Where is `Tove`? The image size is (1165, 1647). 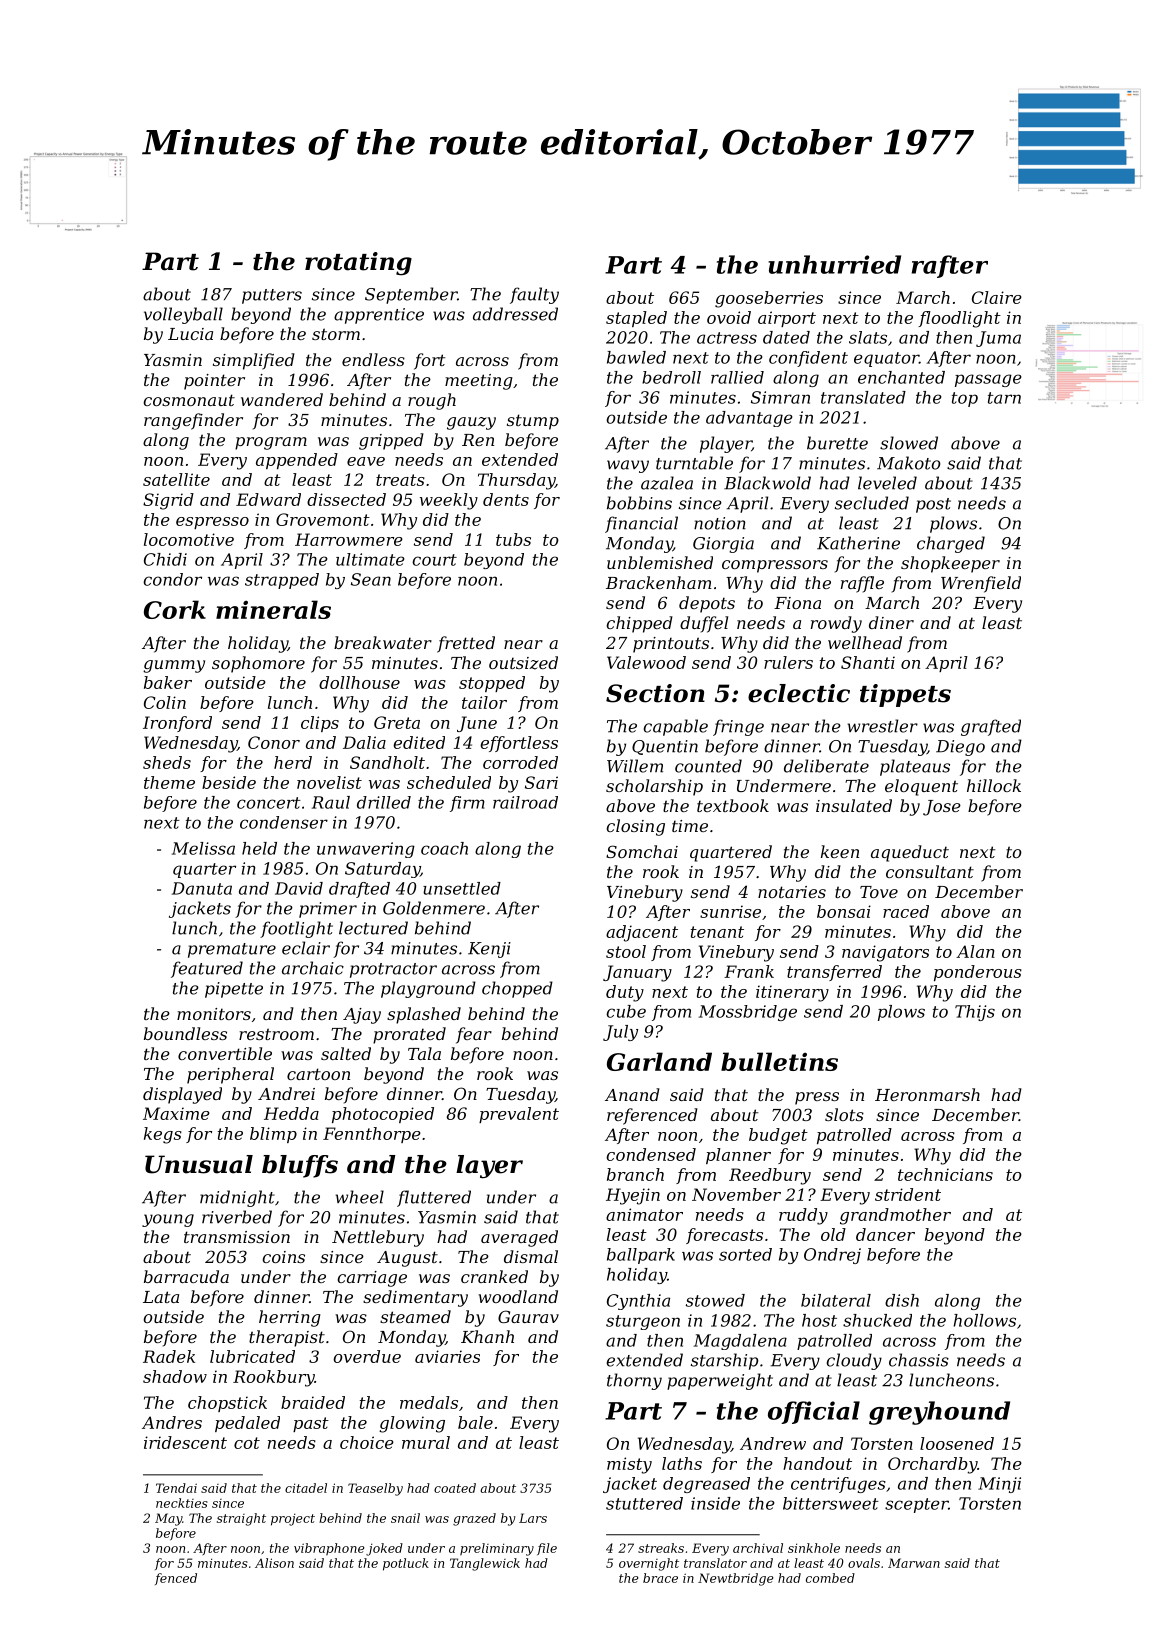 Tove is located at coordinates (879, 892).
